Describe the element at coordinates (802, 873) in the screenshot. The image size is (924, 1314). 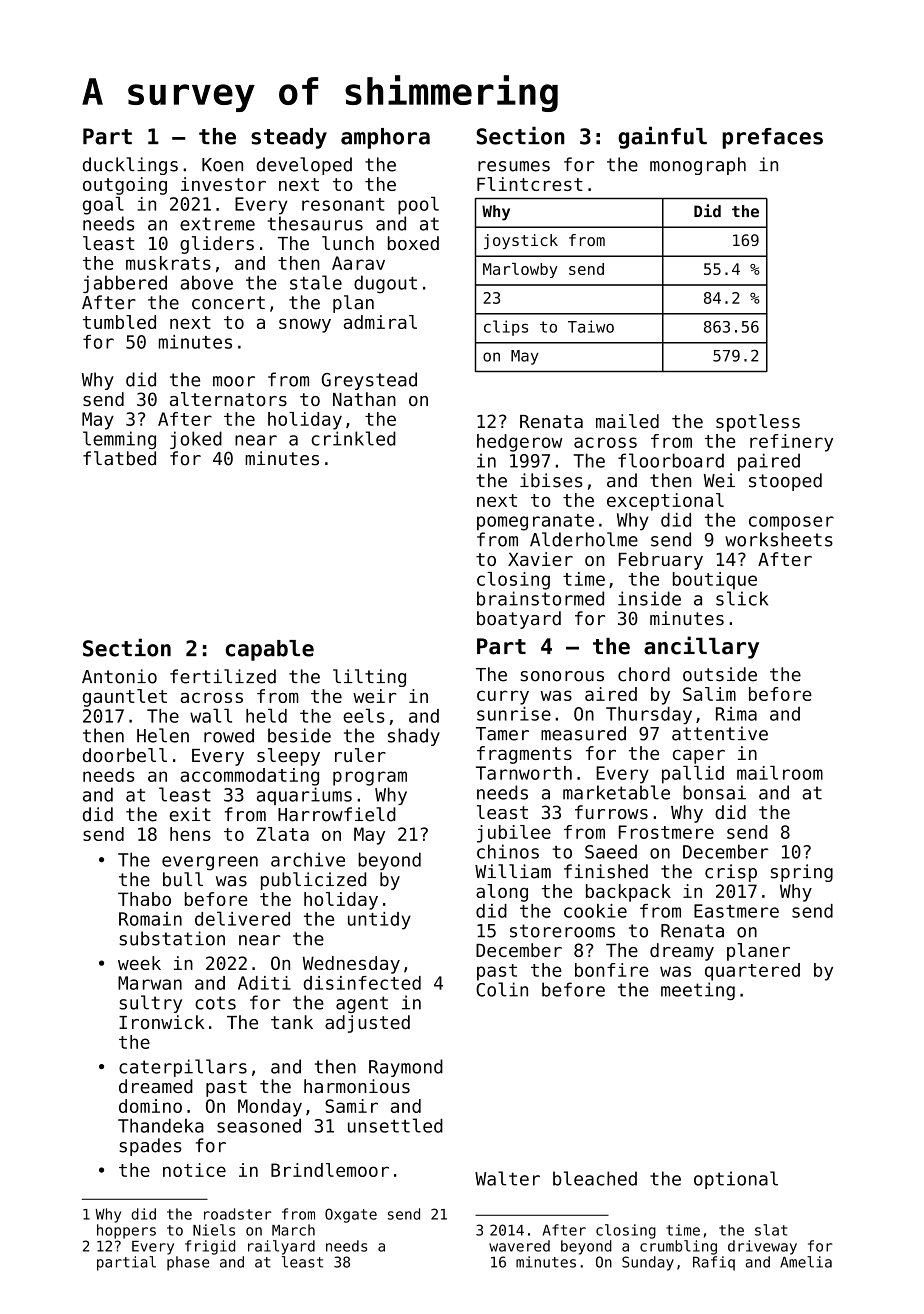
I see `spring` at that location.
